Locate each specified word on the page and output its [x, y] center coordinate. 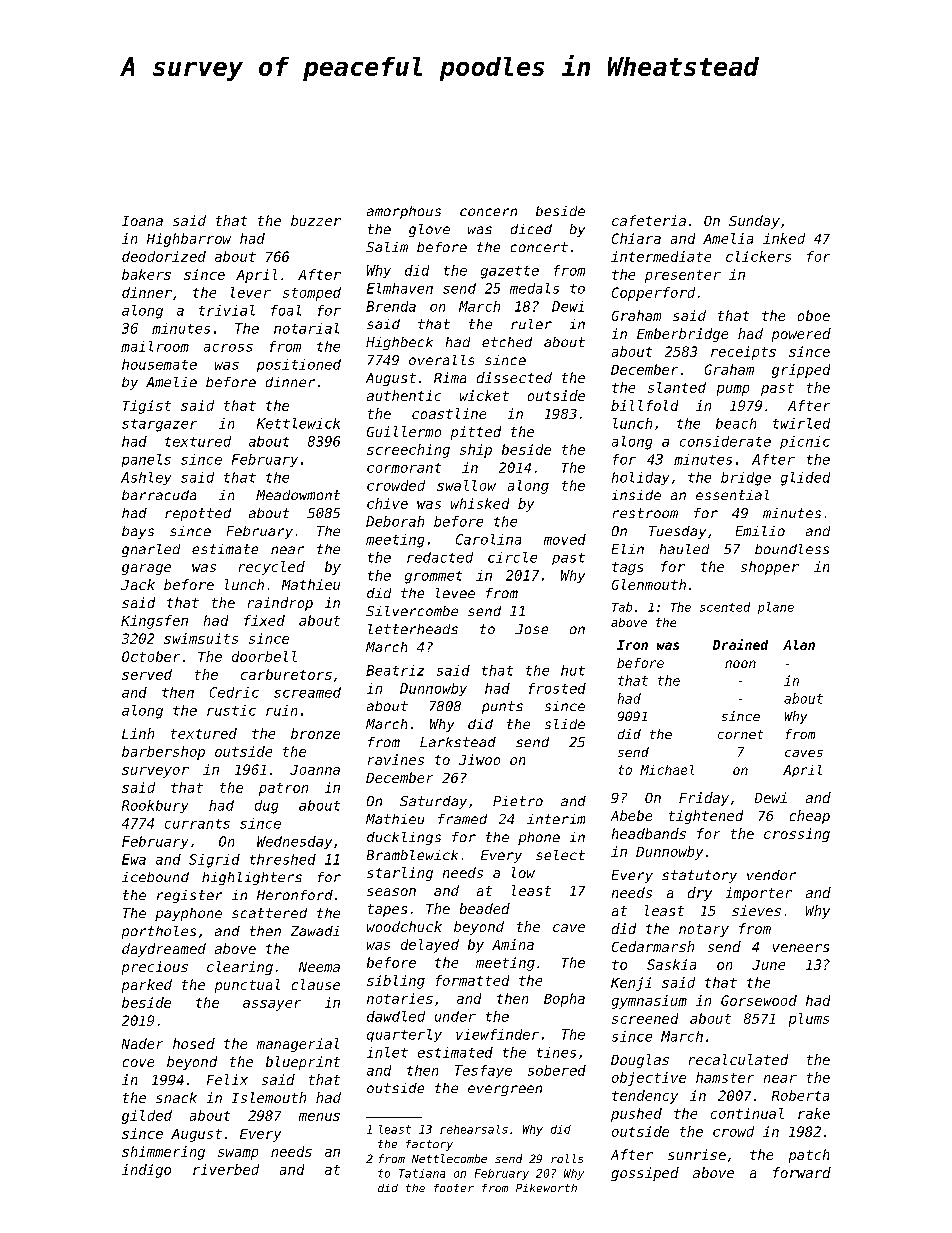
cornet [740, 734]
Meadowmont [298, 495]
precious [155, 968]
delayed [430, 946]
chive [387, 503]
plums [809, 1020]
